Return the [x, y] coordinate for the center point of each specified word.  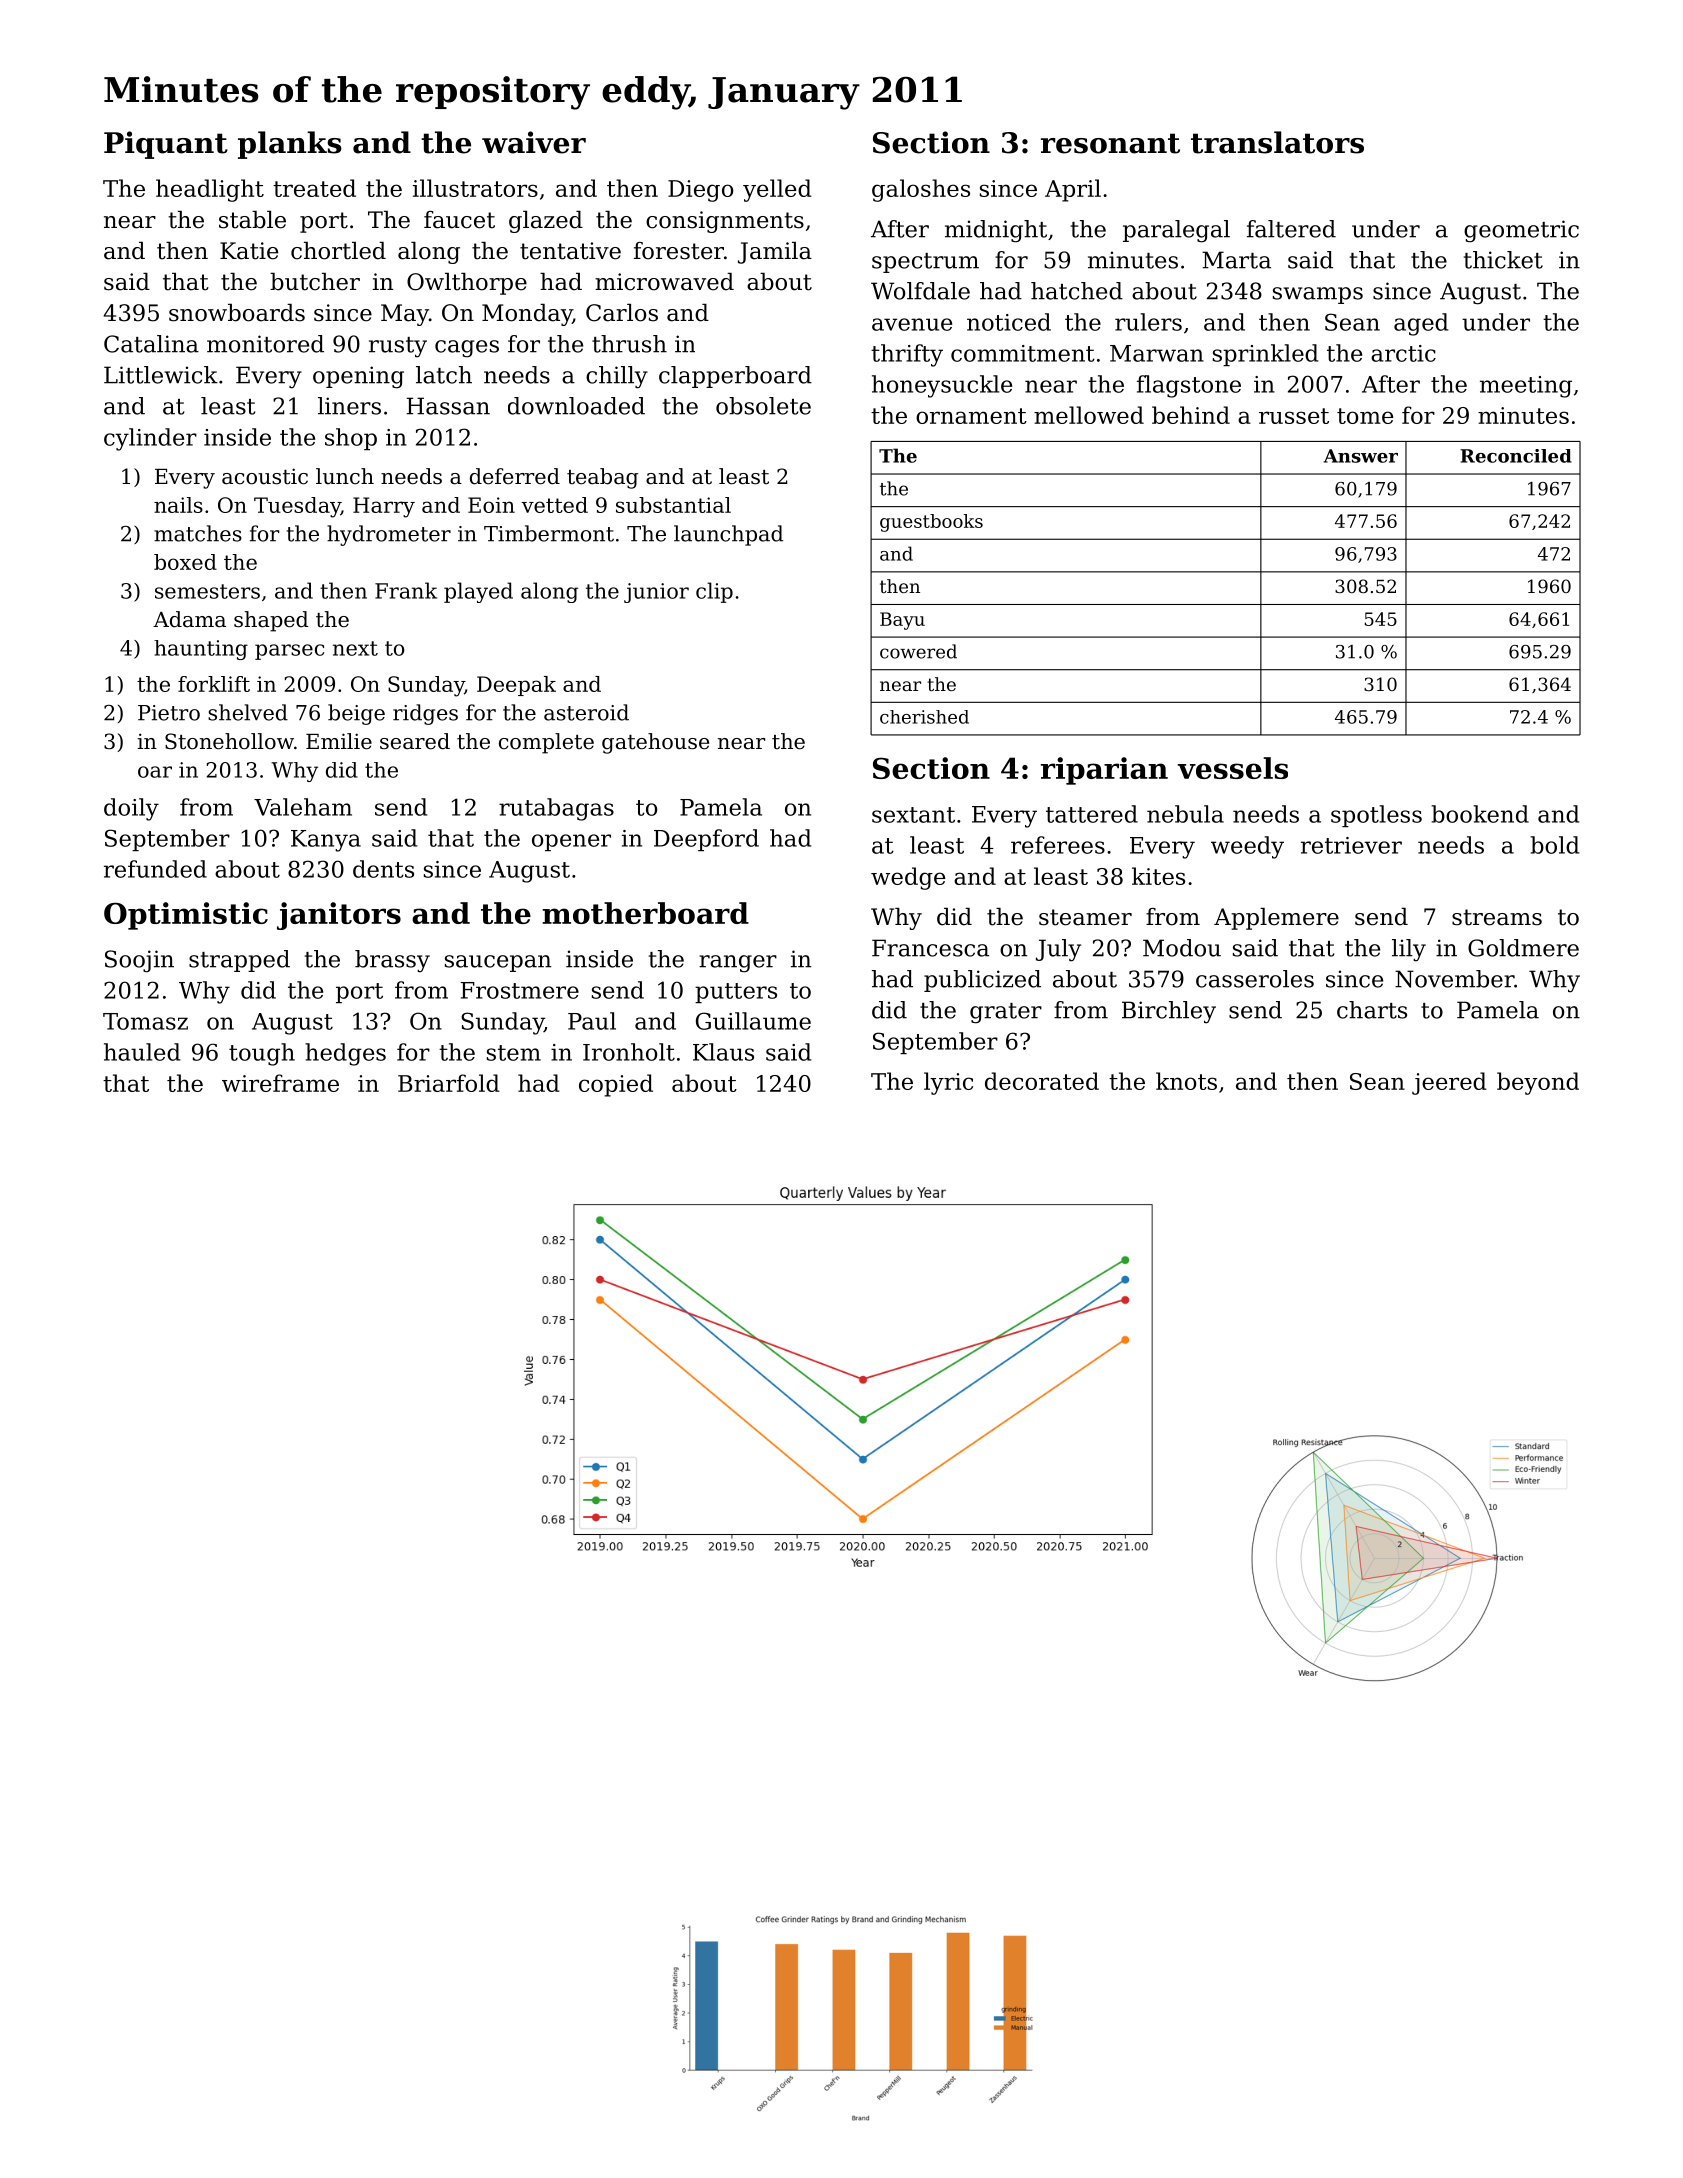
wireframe [280, 1083]
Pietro [169, 713]
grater [1006, 1013]
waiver [534, 142]
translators [1277, 142]
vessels [1232, 768]
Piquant [166, 145]
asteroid [586, 712]
